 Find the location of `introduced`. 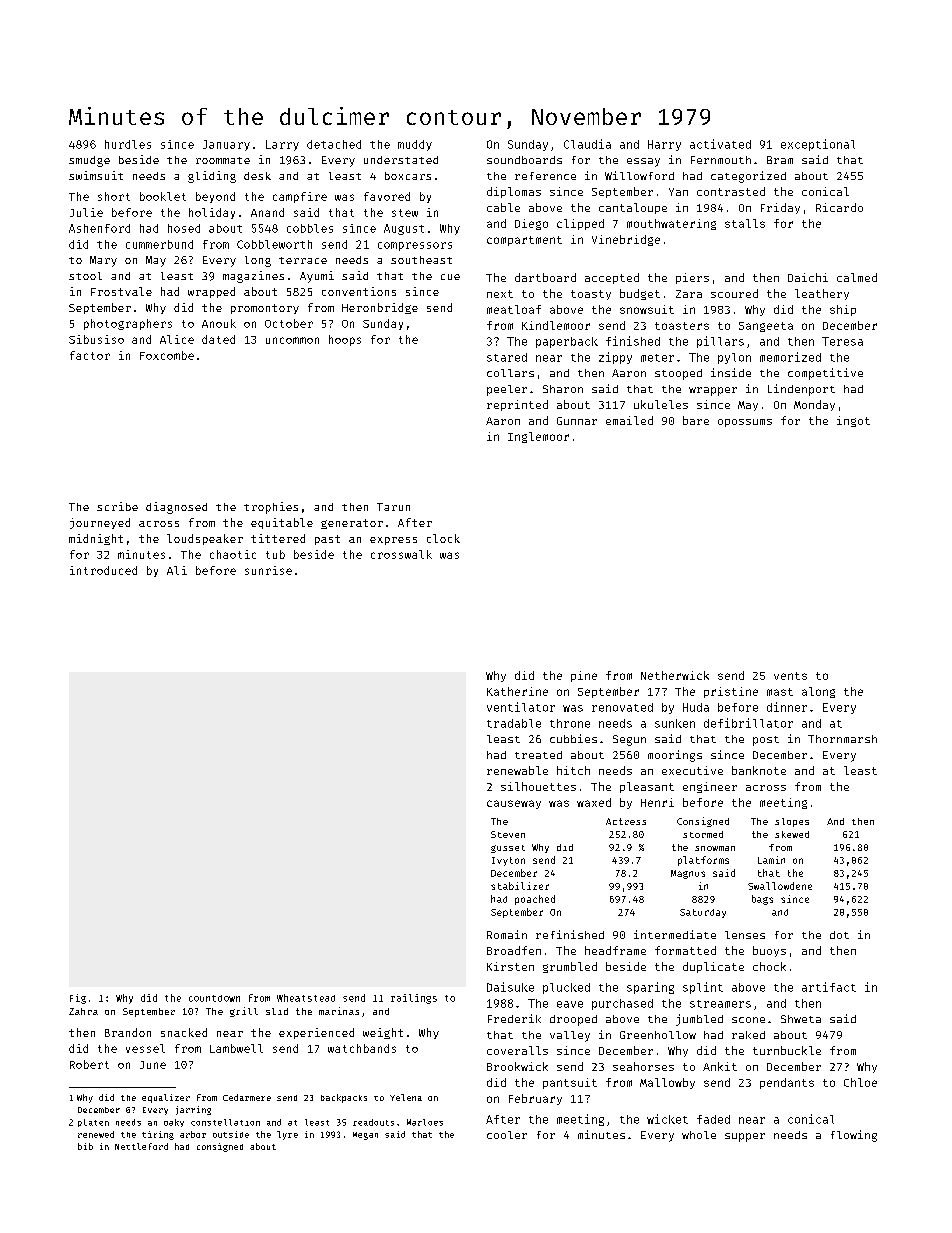

introduced is located at coordinates (103, 570).
